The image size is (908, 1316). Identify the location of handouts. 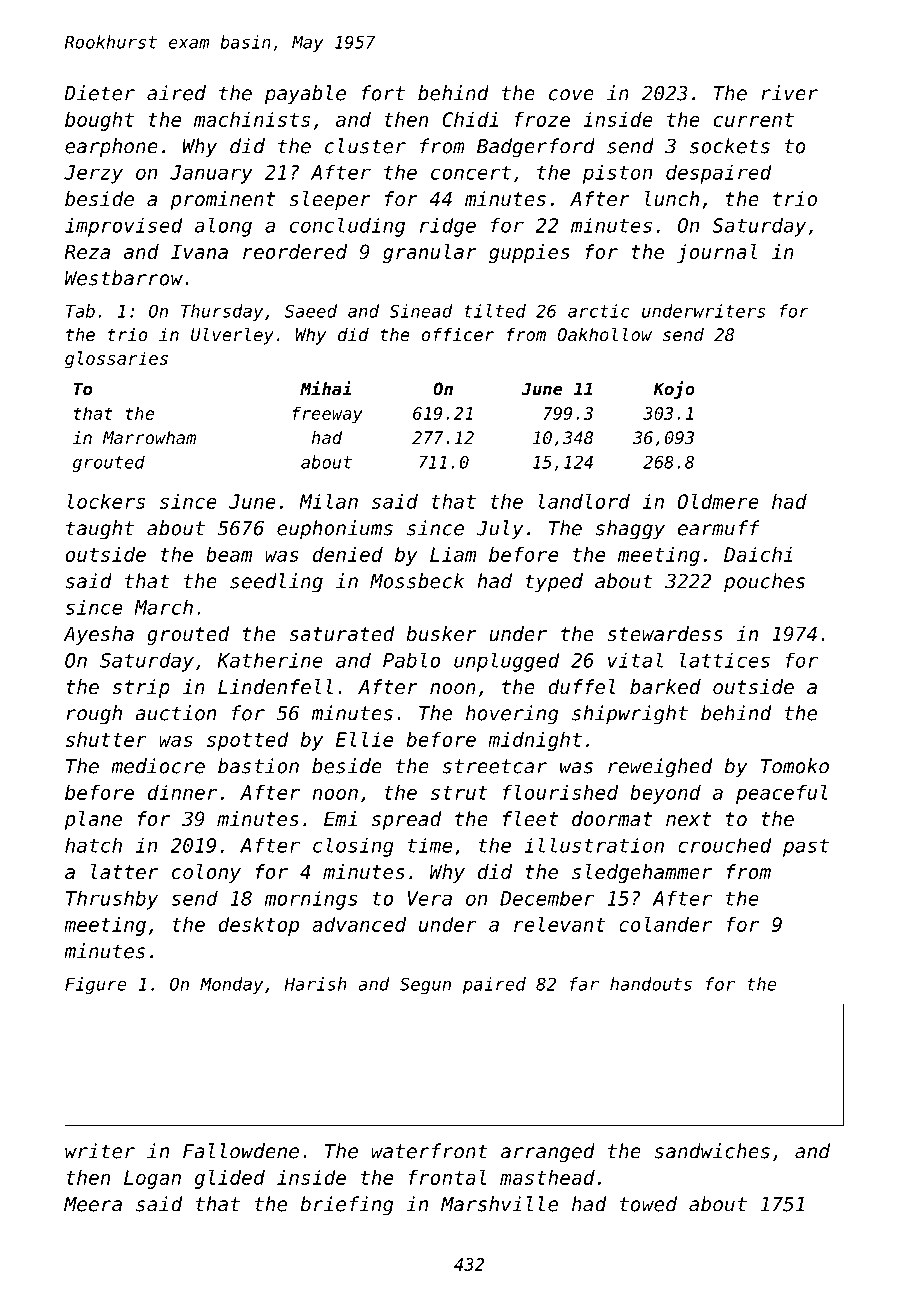
(651, 984).
